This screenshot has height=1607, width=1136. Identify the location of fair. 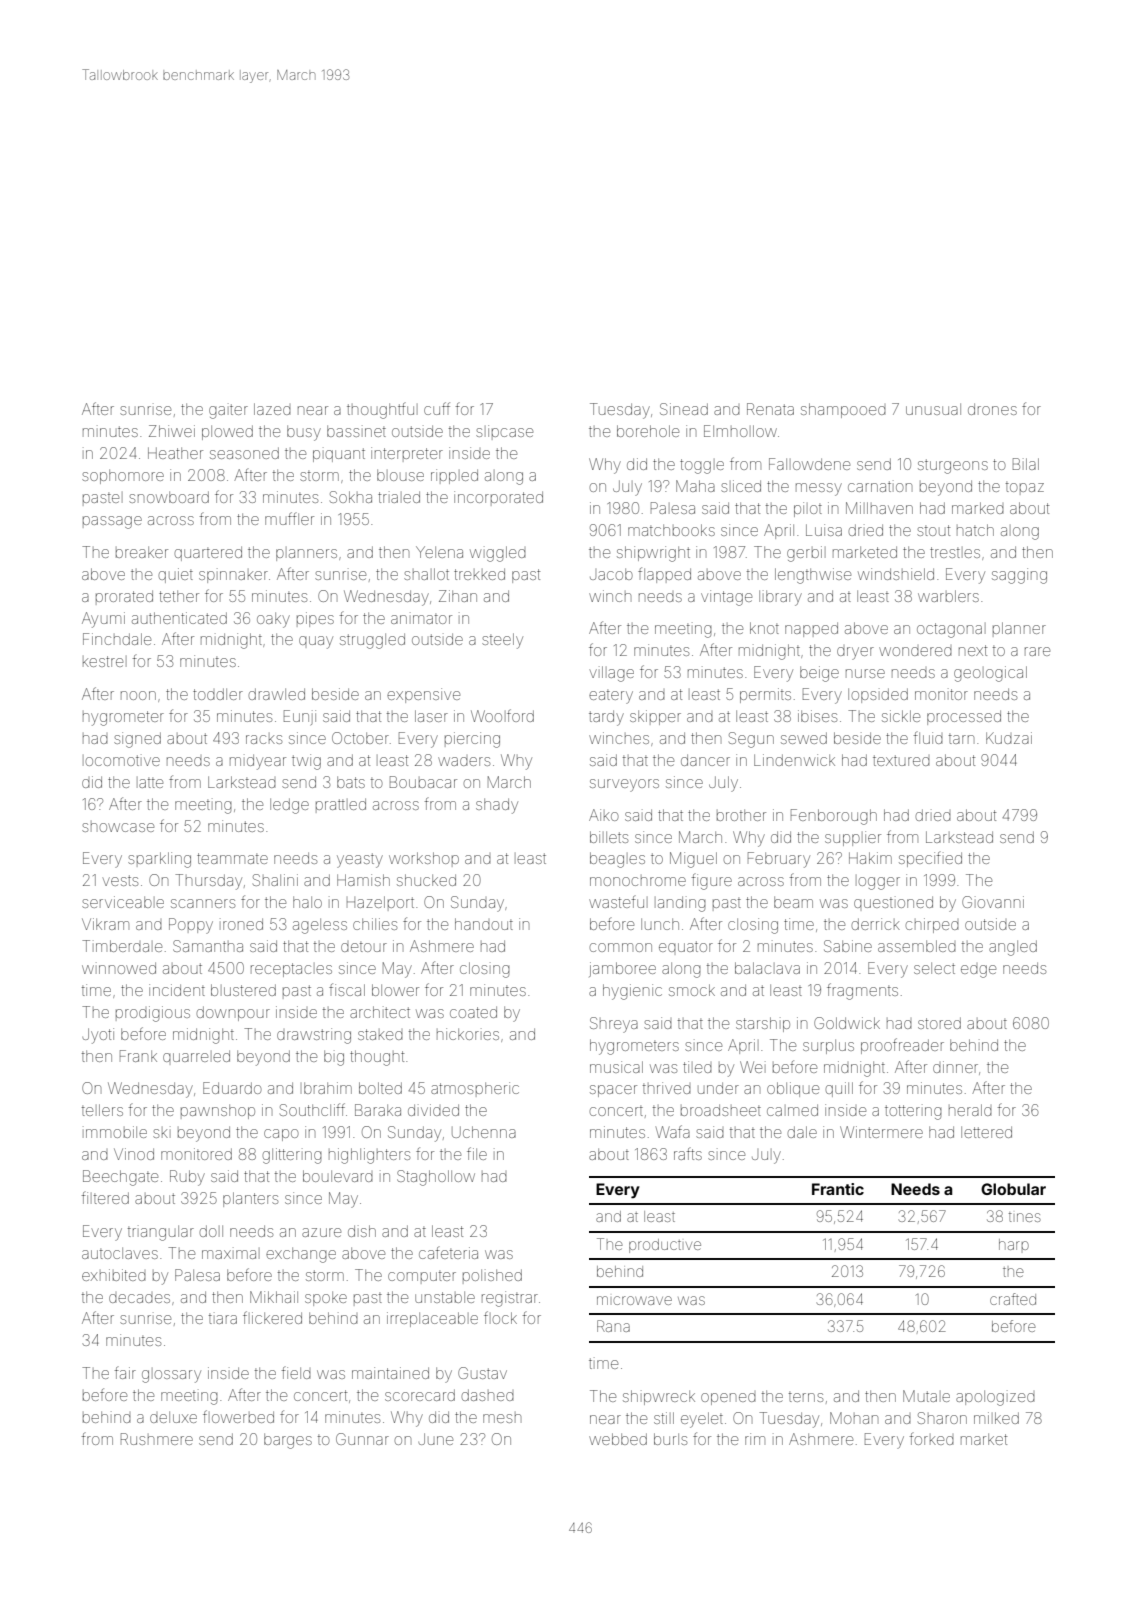
(125, 1372).
